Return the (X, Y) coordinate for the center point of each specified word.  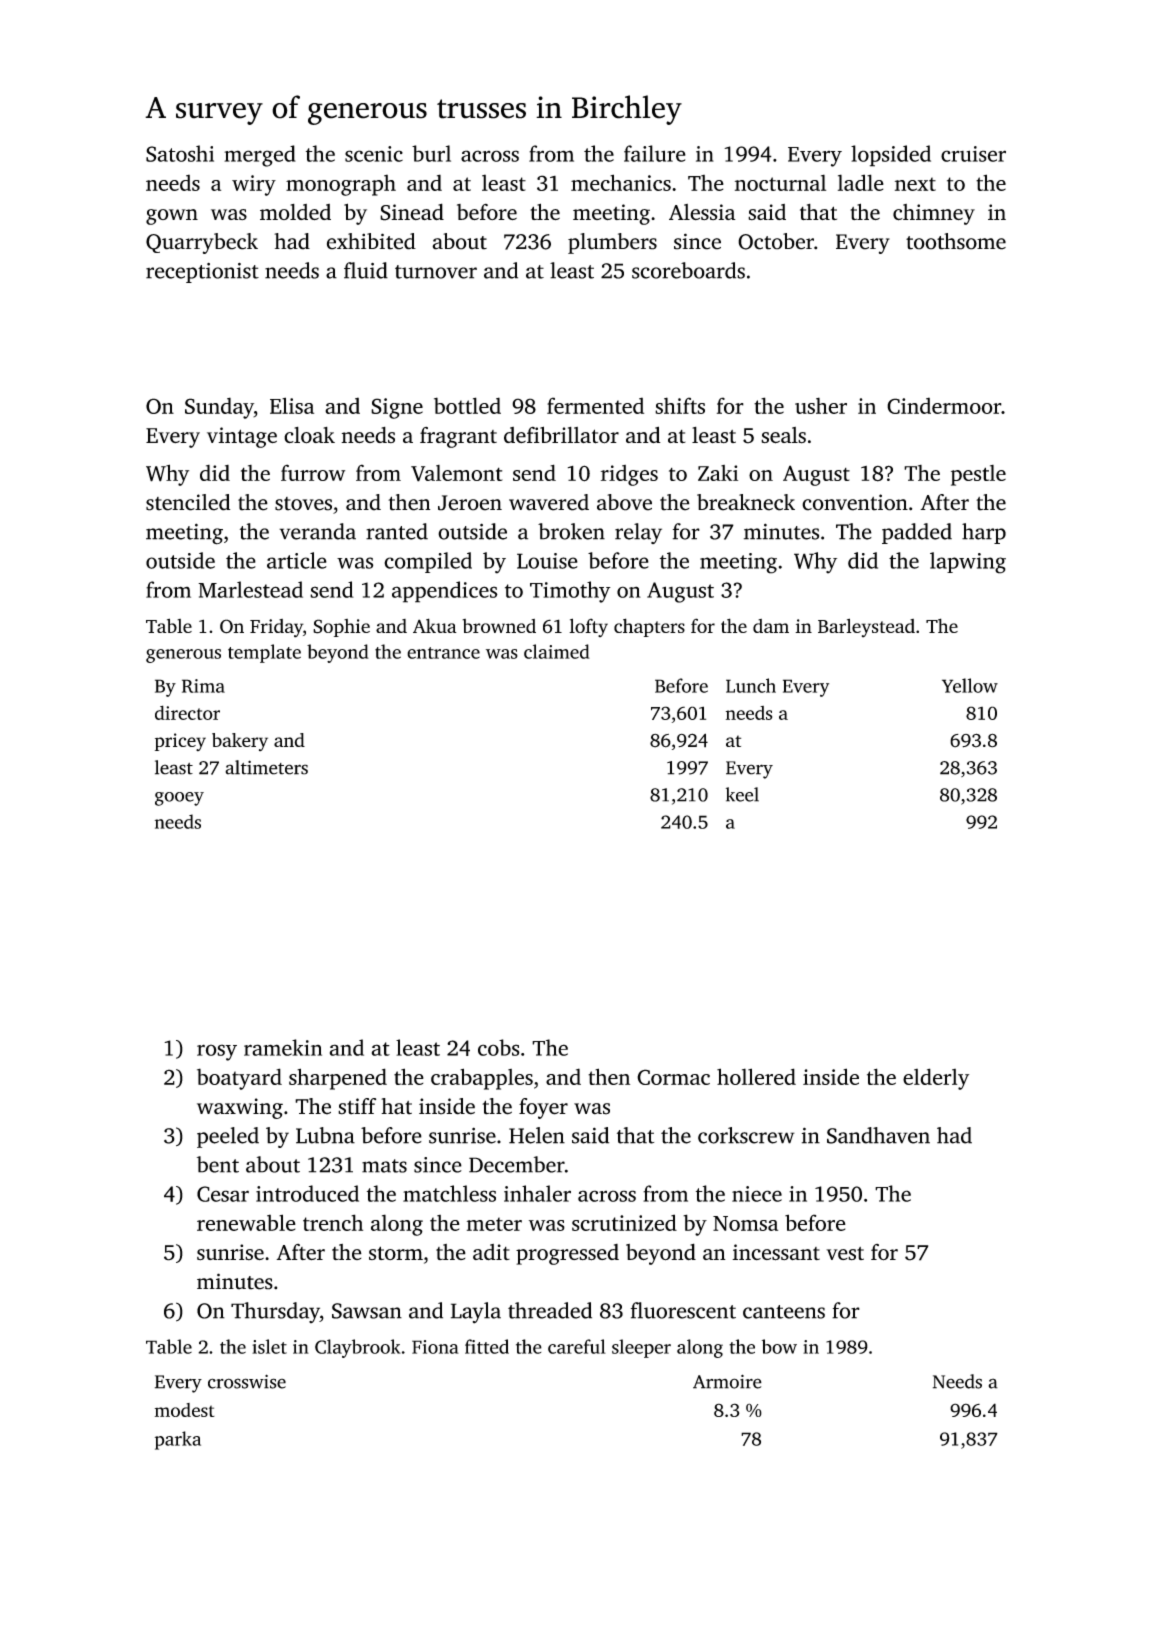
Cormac (673, 1077)
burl (431, 153)
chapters (649, 627)
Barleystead (866, 628)
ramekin (283, 1047)
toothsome (956, 241)
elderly (936, 1079)
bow (779, 1346)
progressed (567, 1254)
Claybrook (358, 1348)
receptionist (202, 273)
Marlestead (250, 589)
